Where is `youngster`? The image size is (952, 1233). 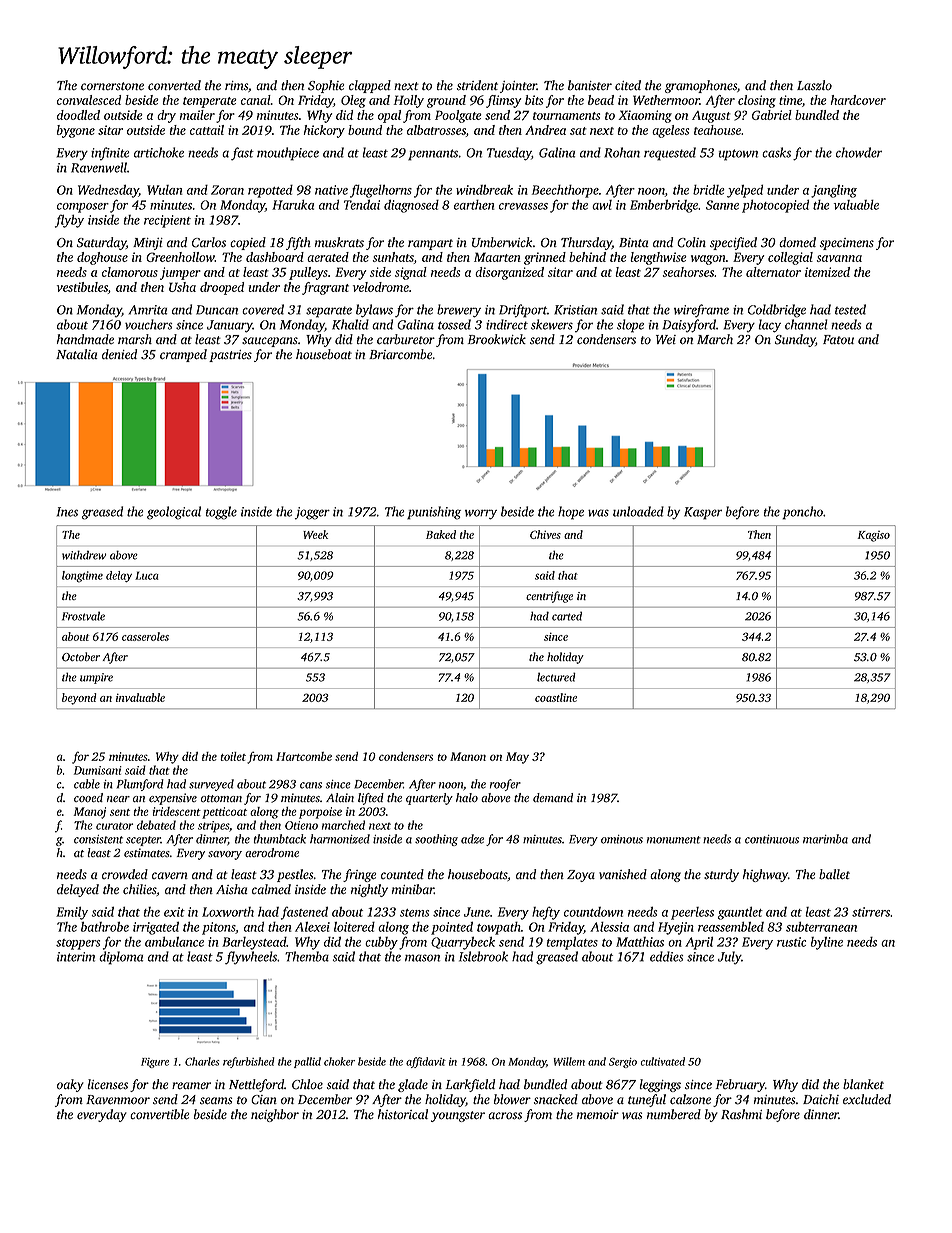 youngster is located at coordinates (458, 1116).
